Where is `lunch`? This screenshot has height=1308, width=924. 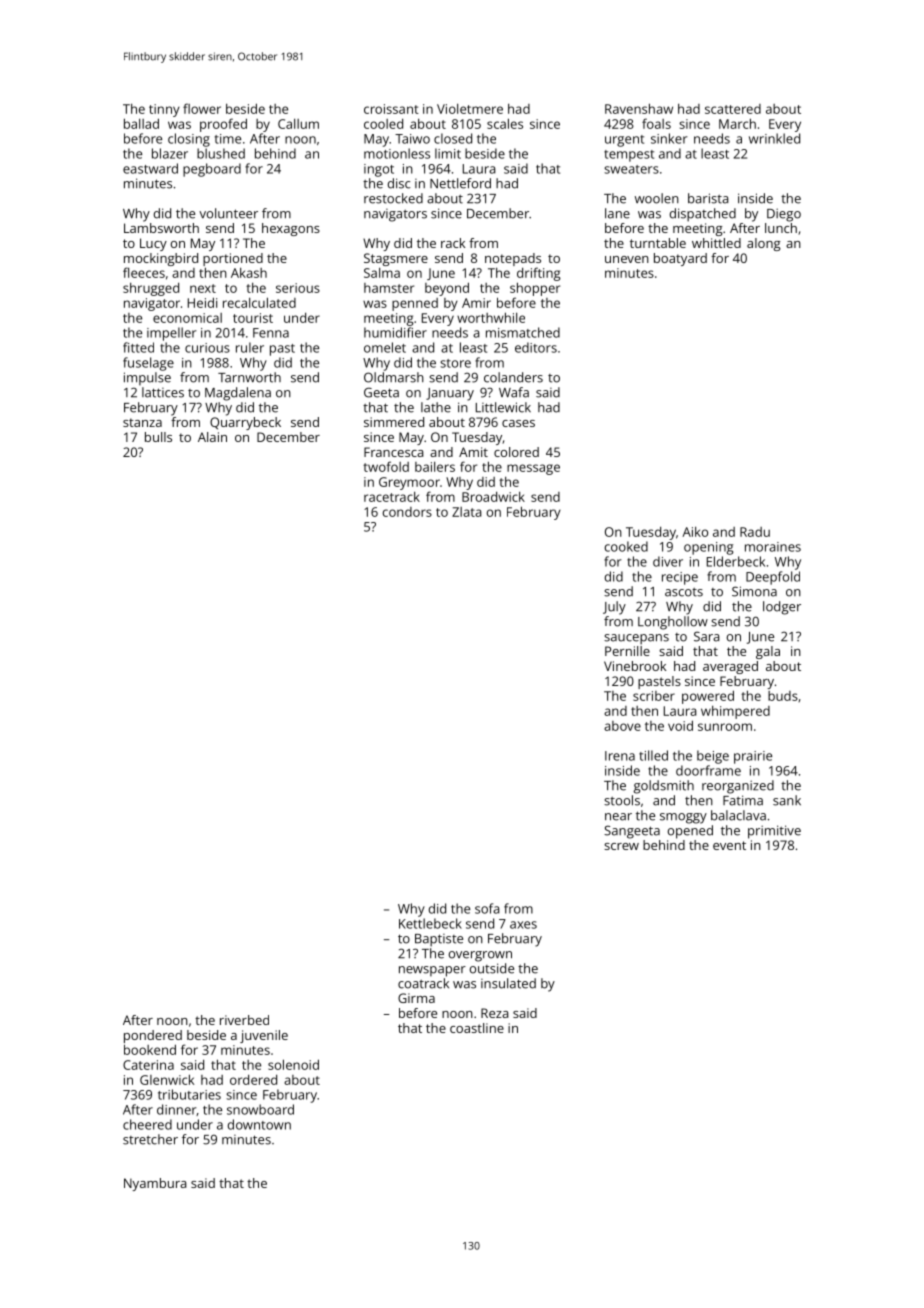
lunch is located at coordinates (781, 228).
